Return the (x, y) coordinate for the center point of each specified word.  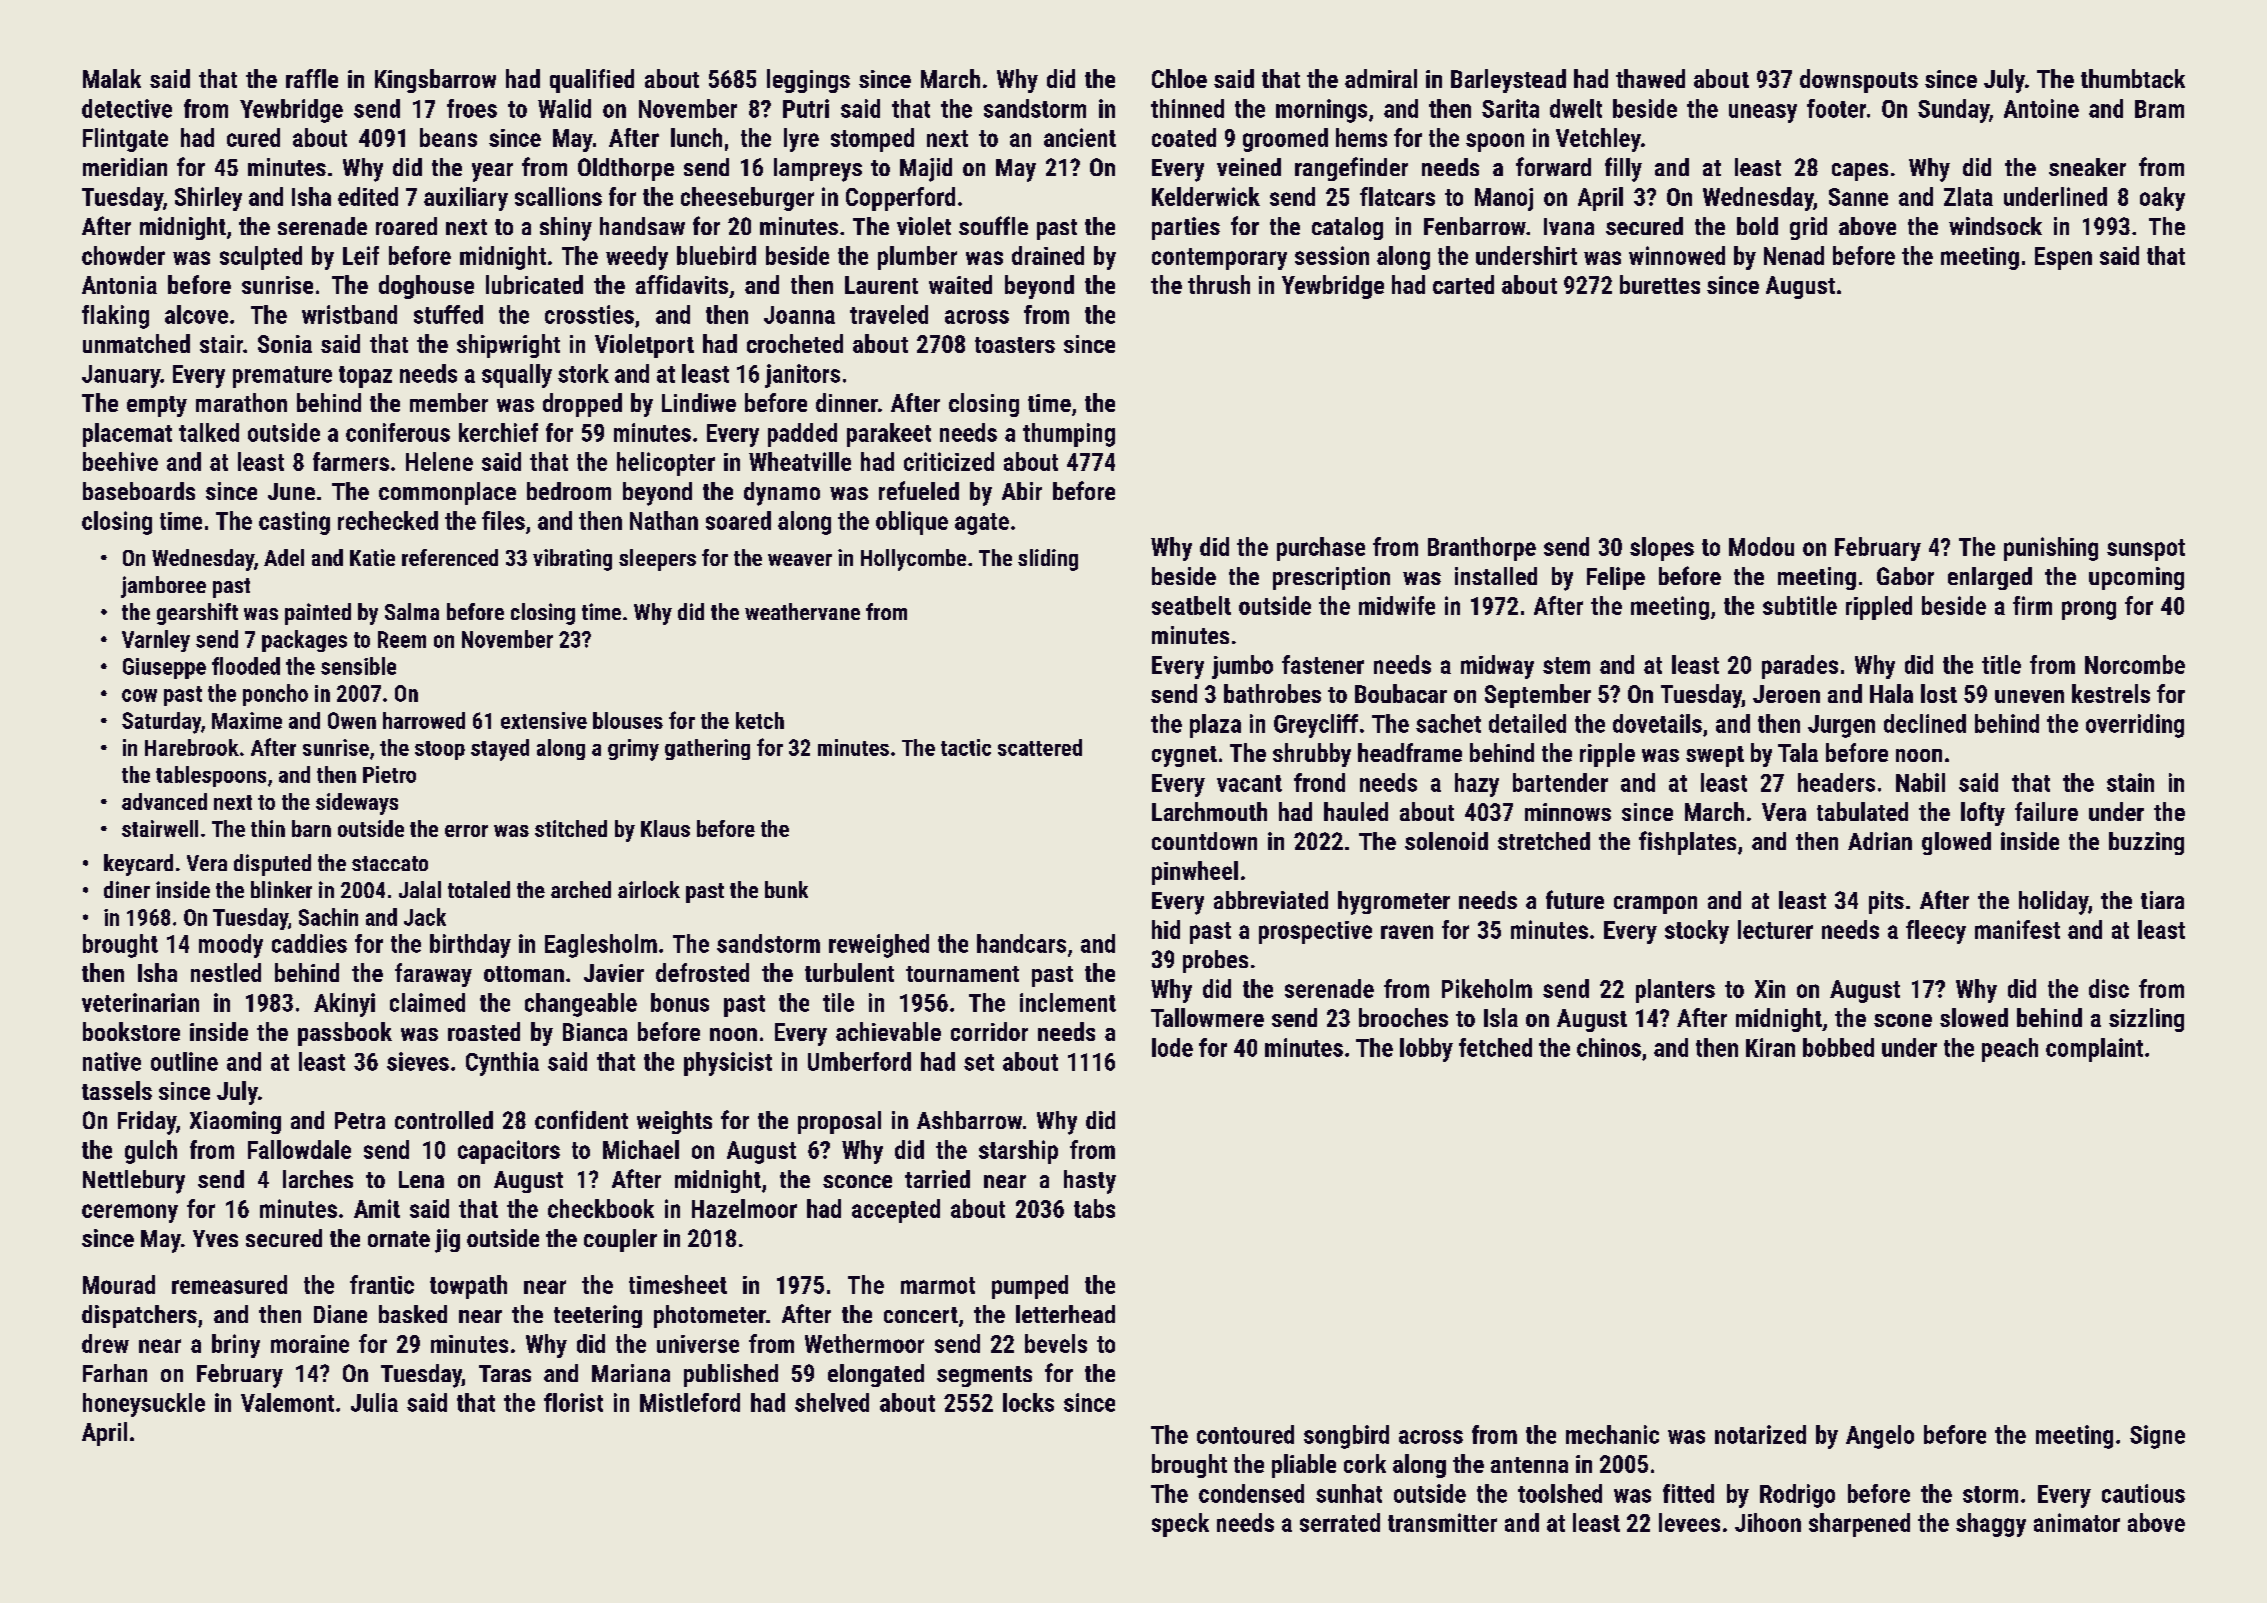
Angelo (1880, 1437)
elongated (876, 1375)
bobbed (1838, 1047)
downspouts (1859, 81)
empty (157, 406)
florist (573, 1402)
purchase (1321, 549)
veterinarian (140, 1002)
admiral (1381, 78)
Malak (112, 78)
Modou (1761, 546)
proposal (839, 1122)
